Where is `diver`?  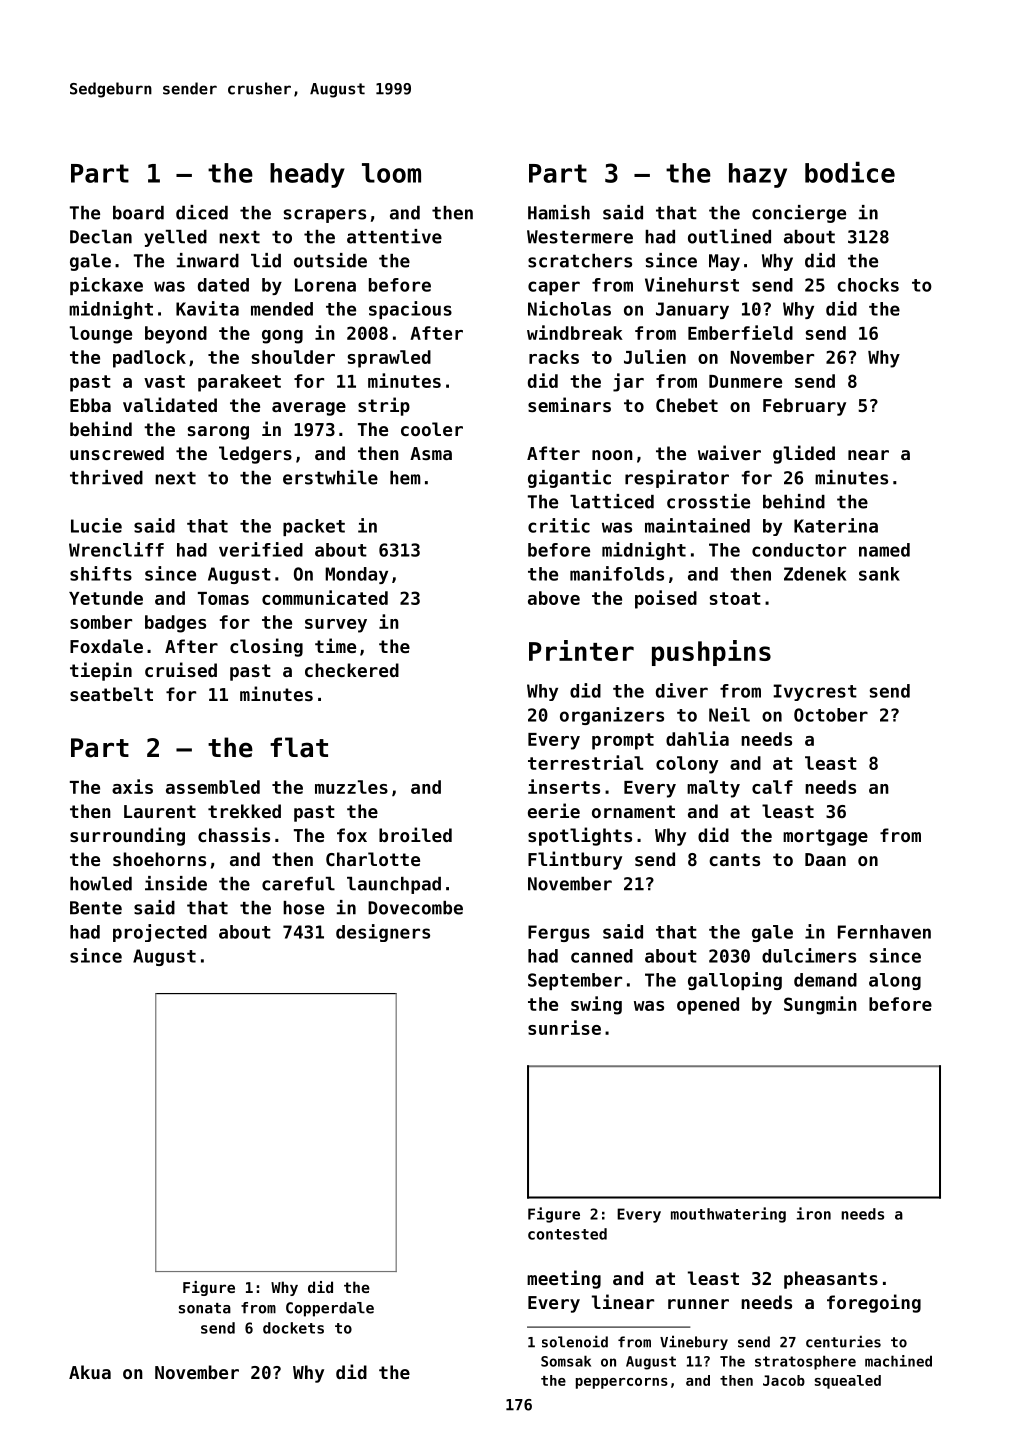 diver is located at coordinates (682, 690).
